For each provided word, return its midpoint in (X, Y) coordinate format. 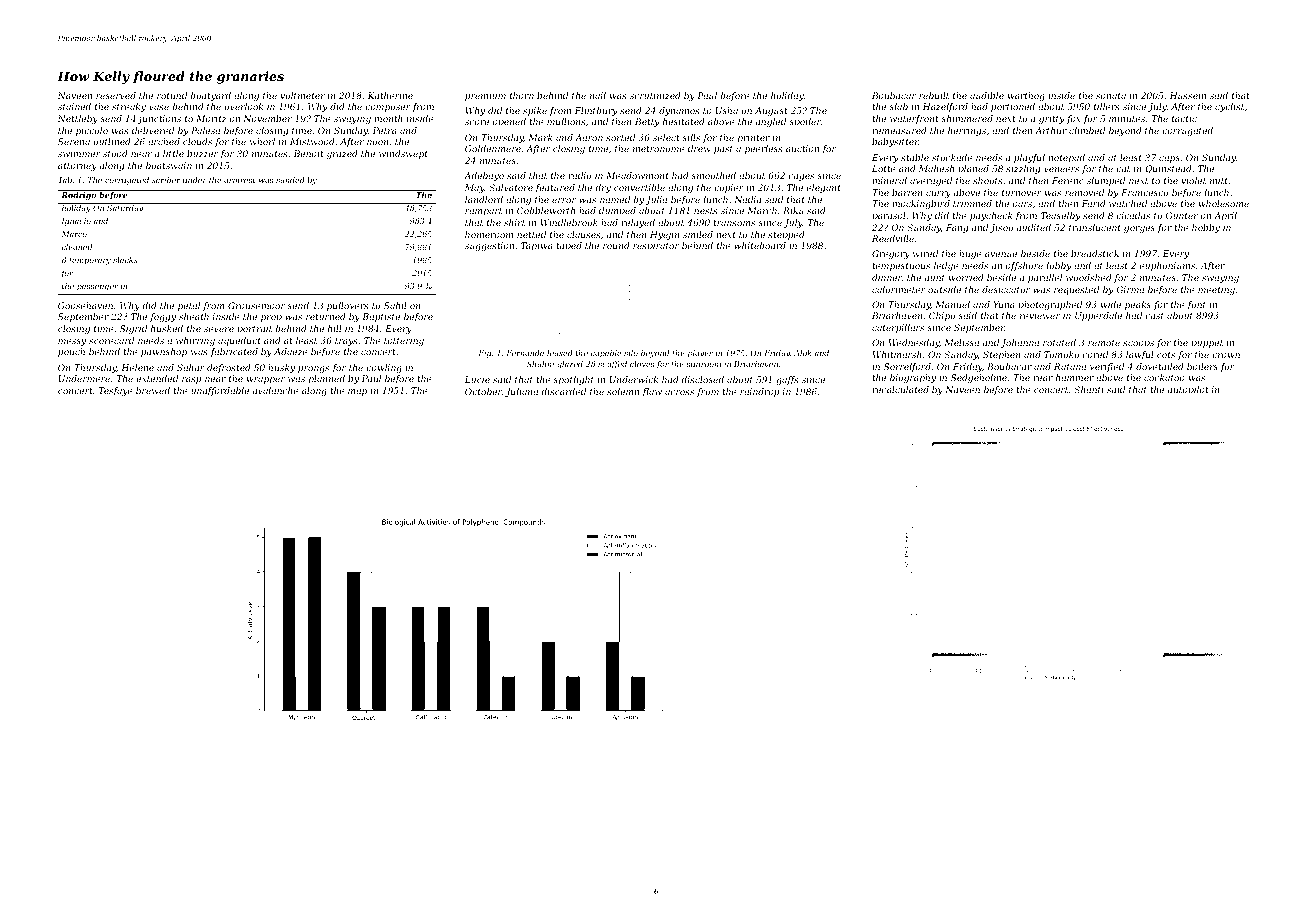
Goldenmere (493, 148)
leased (560, 353)
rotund (172, 95)
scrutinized (655, 95)
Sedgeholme (979, 378)
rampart (483, 212)
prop (271, 318)
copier (729, 188)
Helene (137, 367)
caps (1169, 159)
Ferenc (1068, 180)
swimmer (79, 153)
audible (987, 95)
